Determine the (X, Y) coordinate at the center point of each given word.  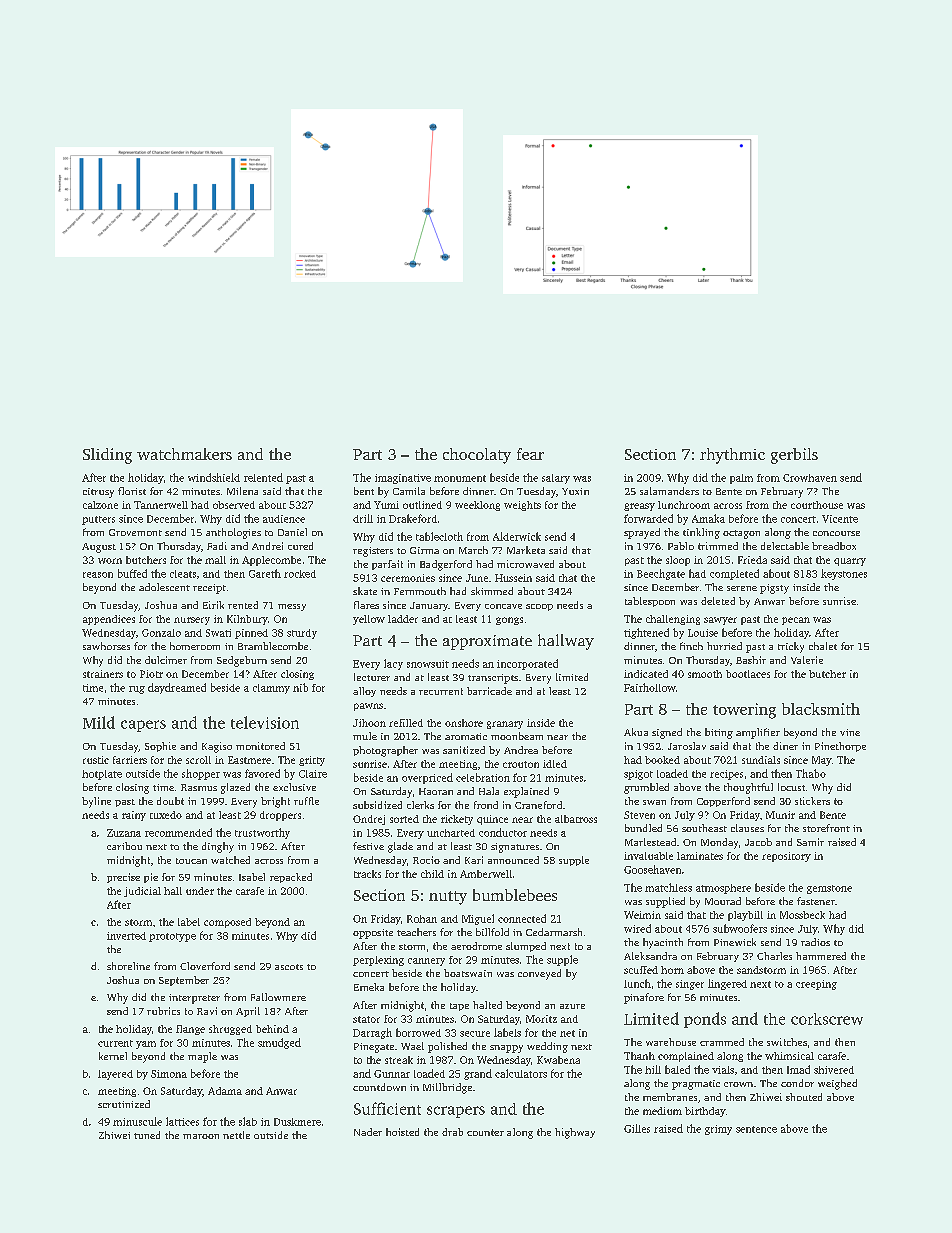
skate (365, 591)
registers (373, 552)
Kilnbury (247, 620)
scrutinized (124, 1104)
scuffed (641, 970)
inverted (126, 936)
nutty (448, 898)
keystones (844, 574)
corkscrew (827, 1019)
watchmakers (184, 454)
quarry (850, 562)
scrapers (456, 1112)
